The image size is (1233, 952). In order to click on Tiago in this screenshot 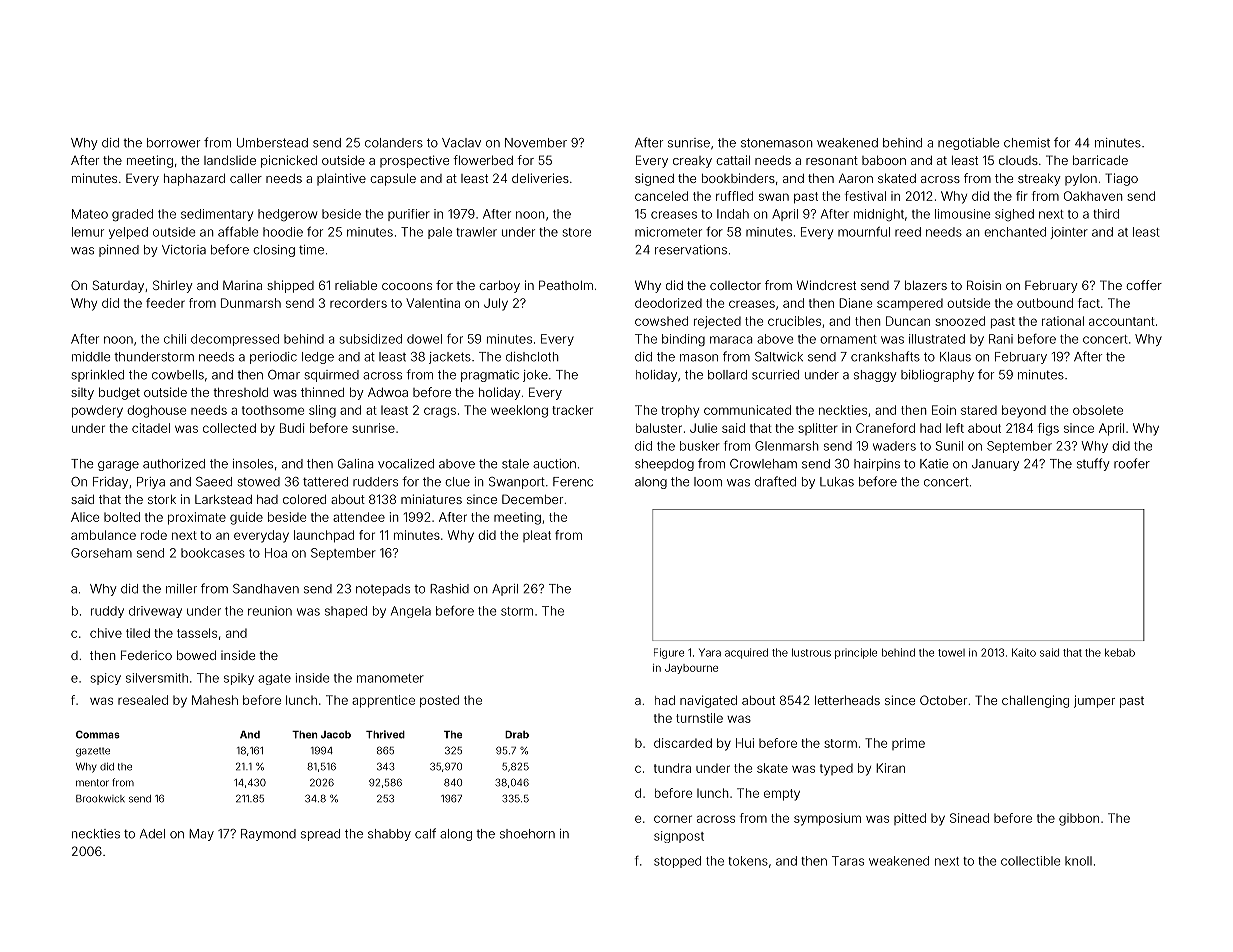, I will do `click(1121, 179)`.
